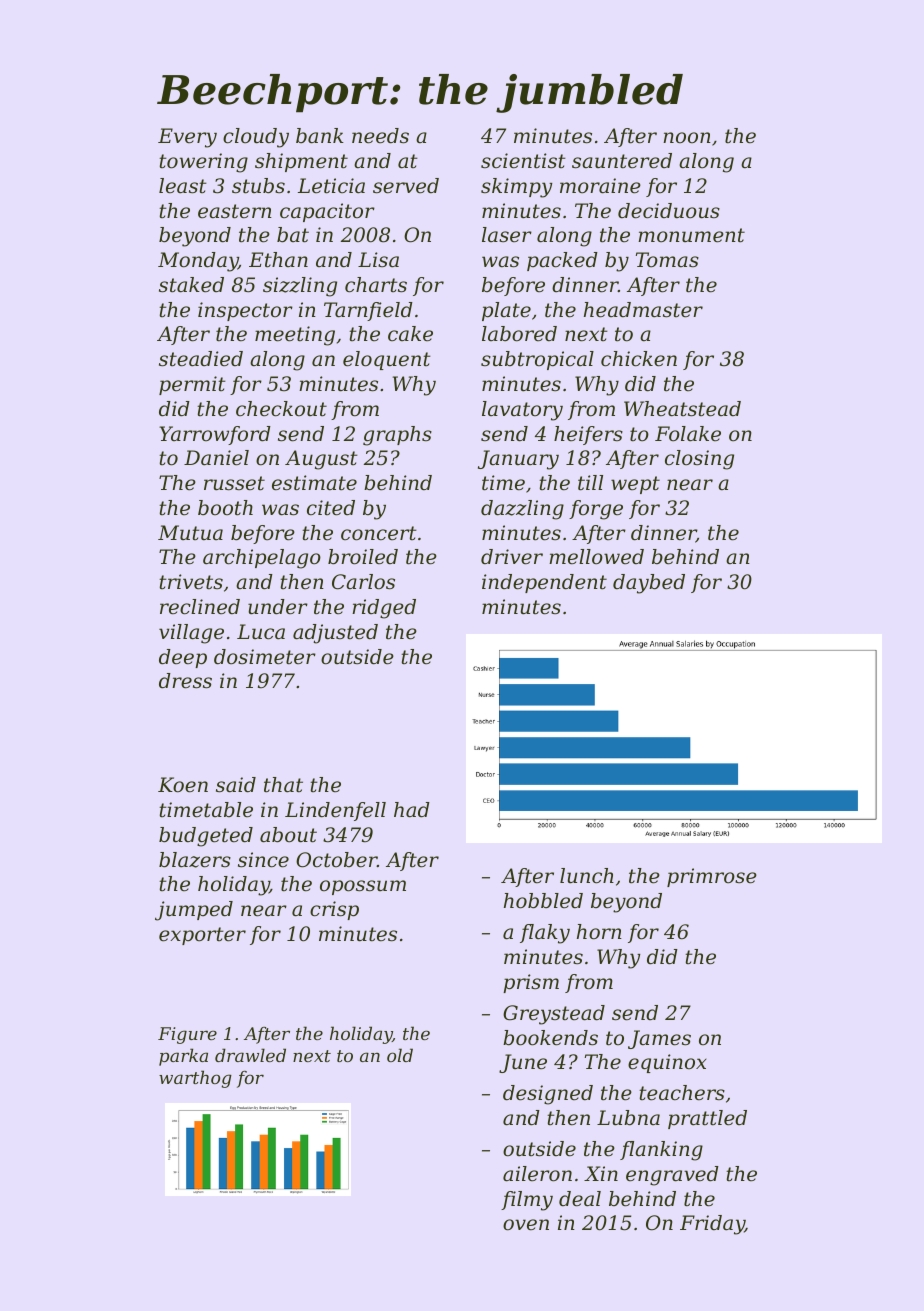 This document has height=1311, width=924. I want to click on blazers, so click(195, 860).
